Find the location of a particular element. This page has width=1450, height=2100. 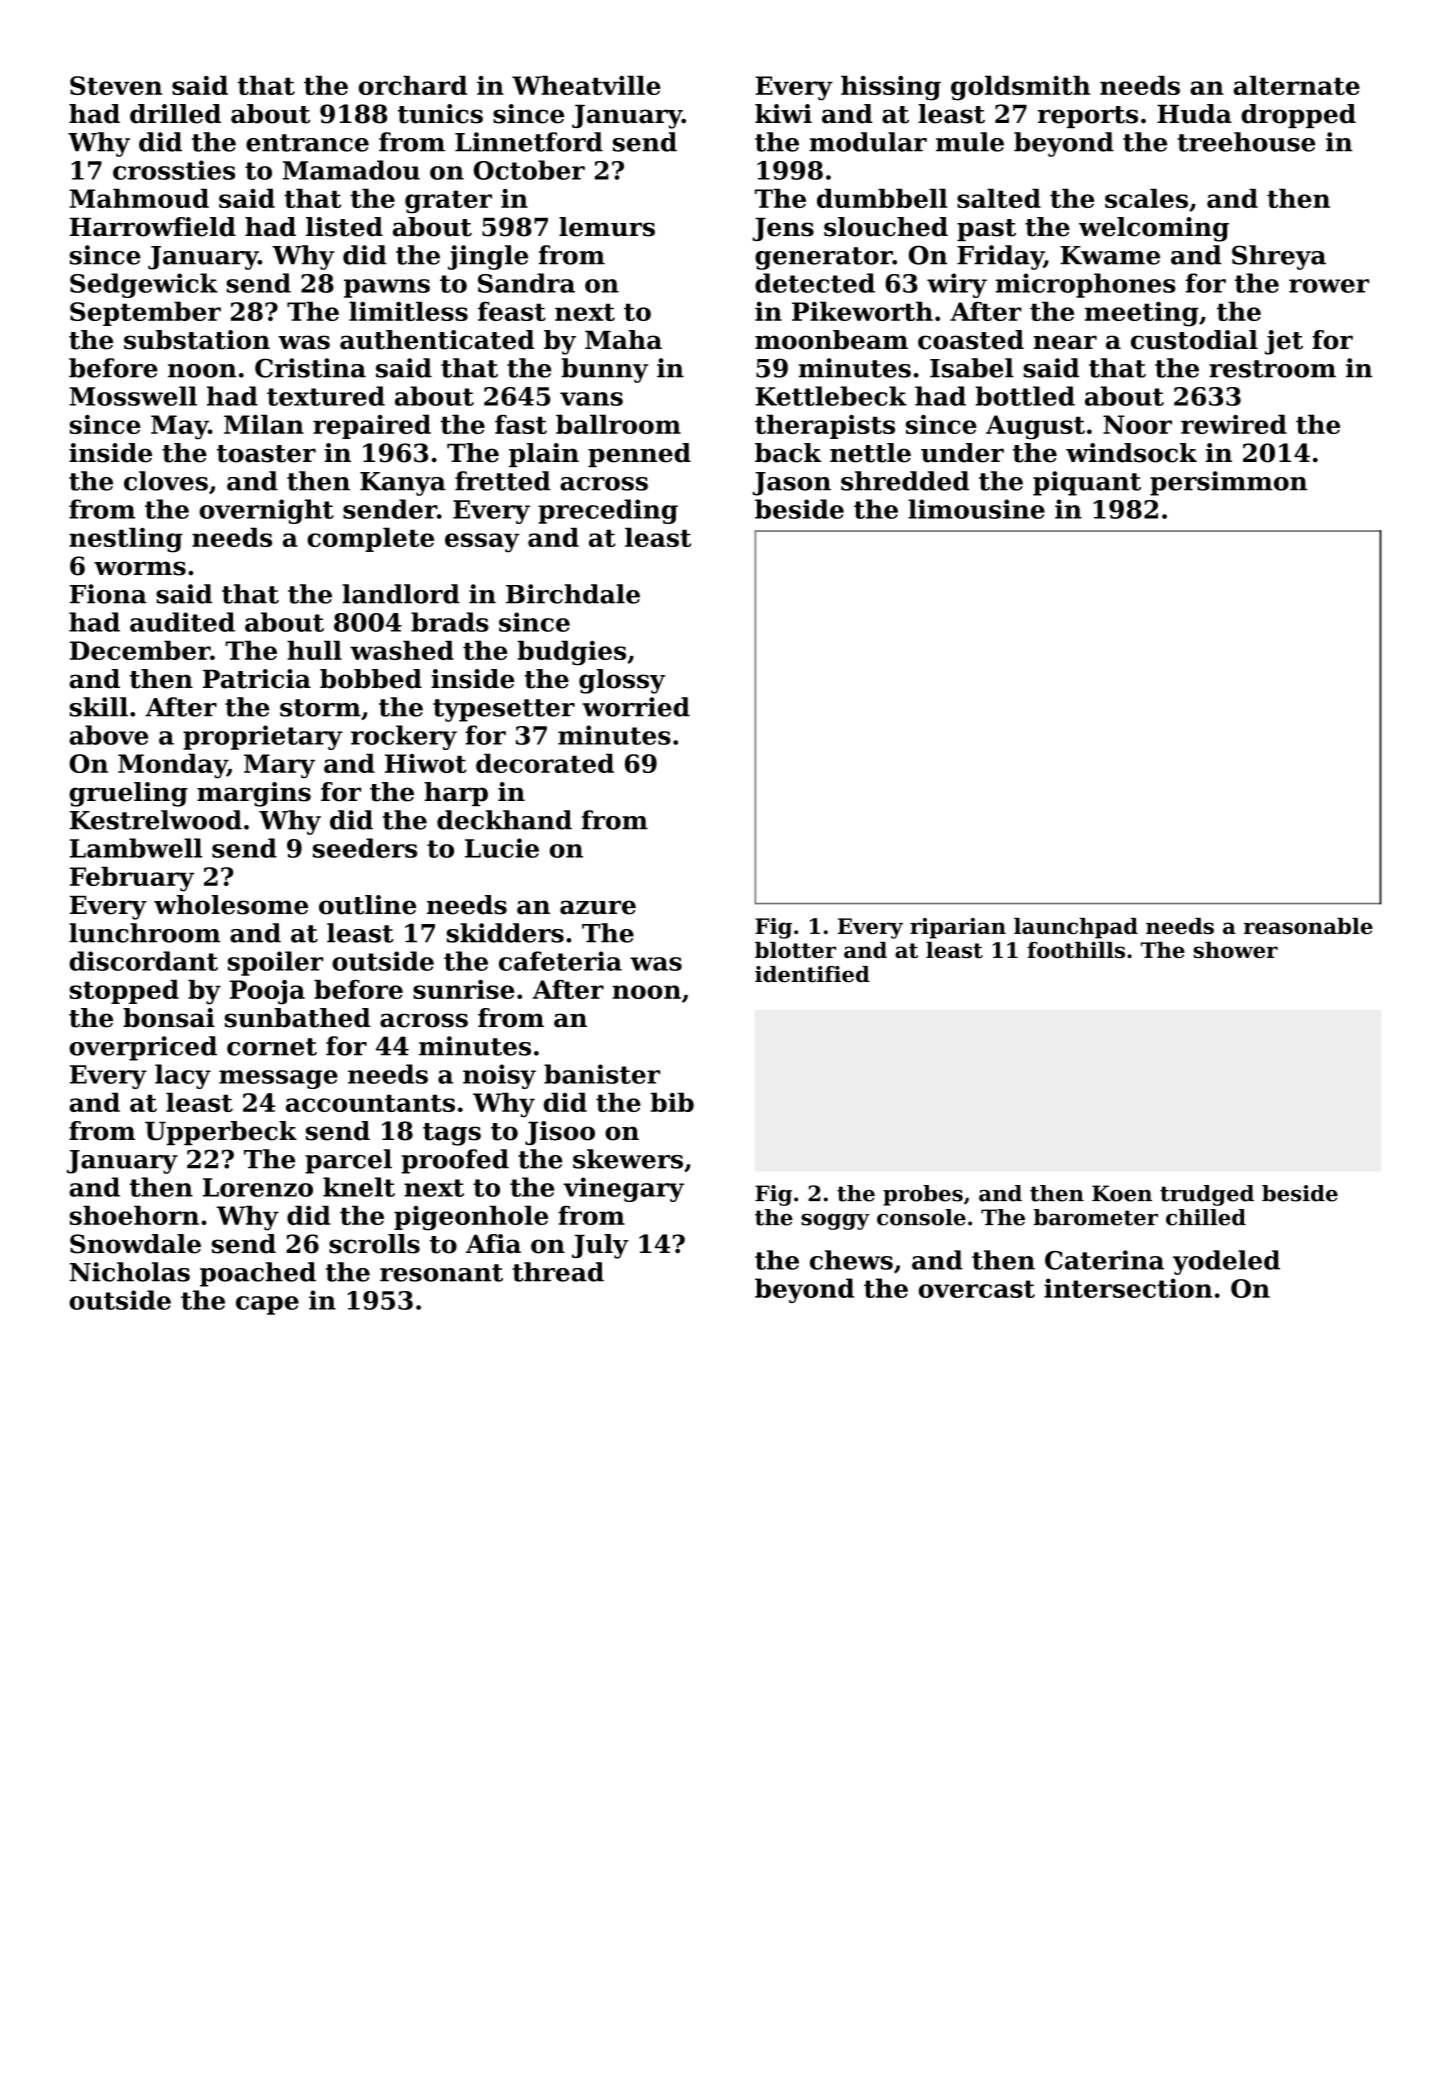

Lorenzo is located at coordinates (258, 1187).
